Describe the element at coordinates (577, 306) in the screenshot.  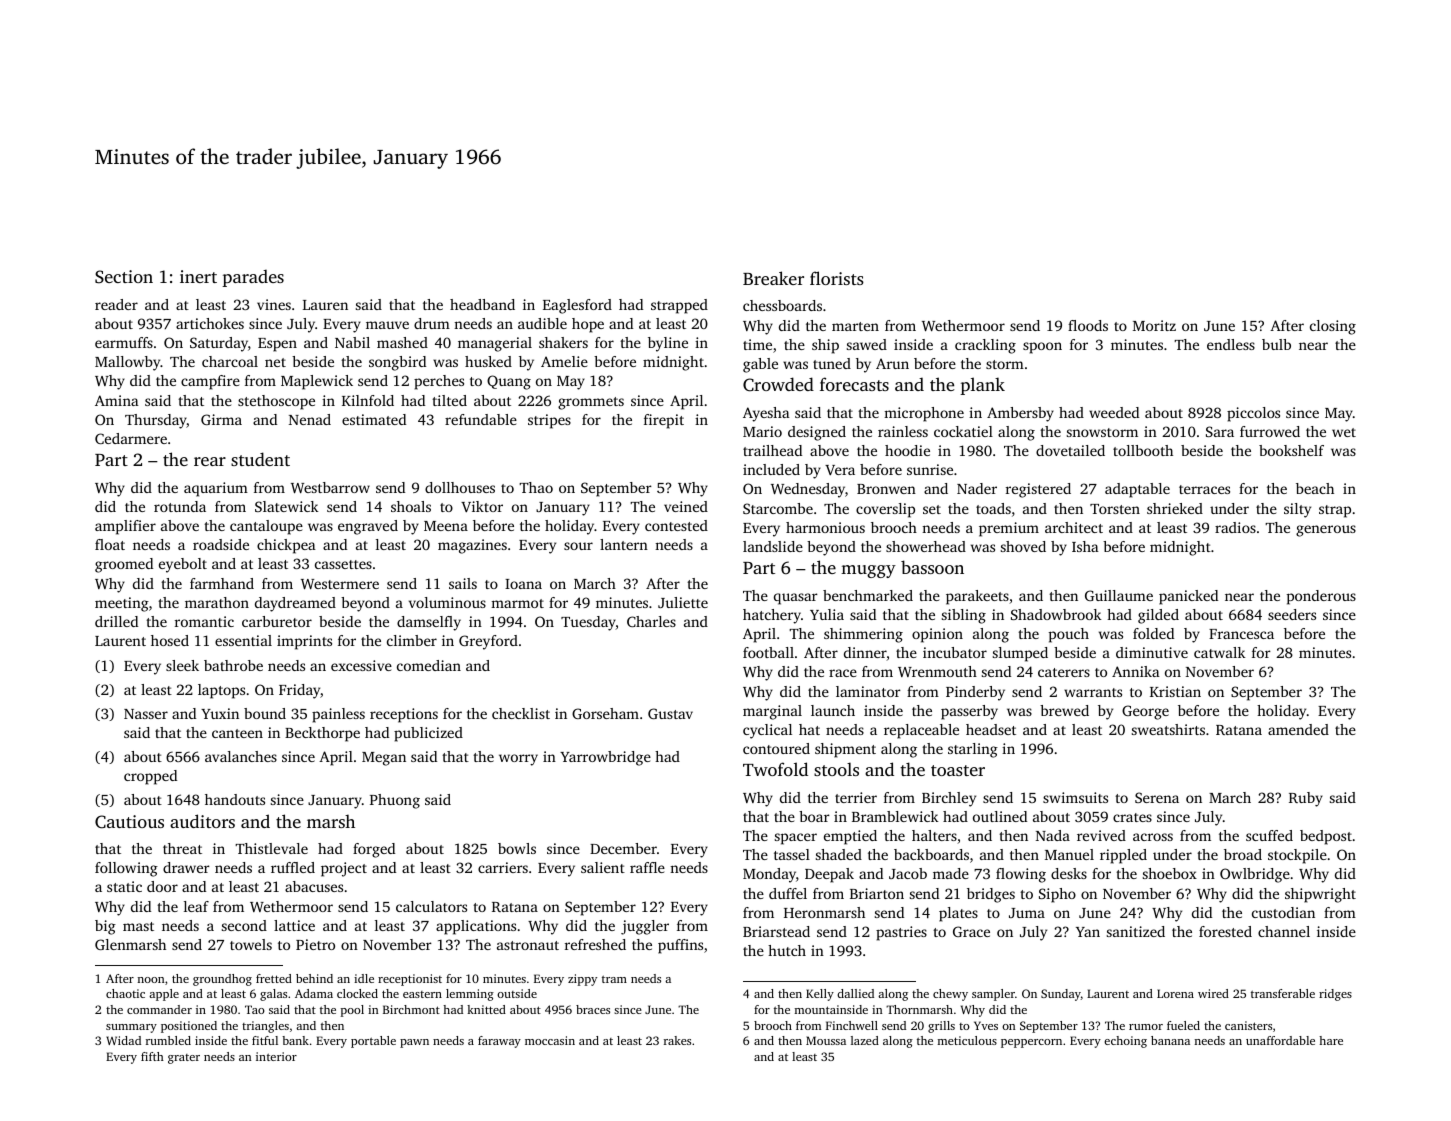
I see `Eaglesford` at that location.
